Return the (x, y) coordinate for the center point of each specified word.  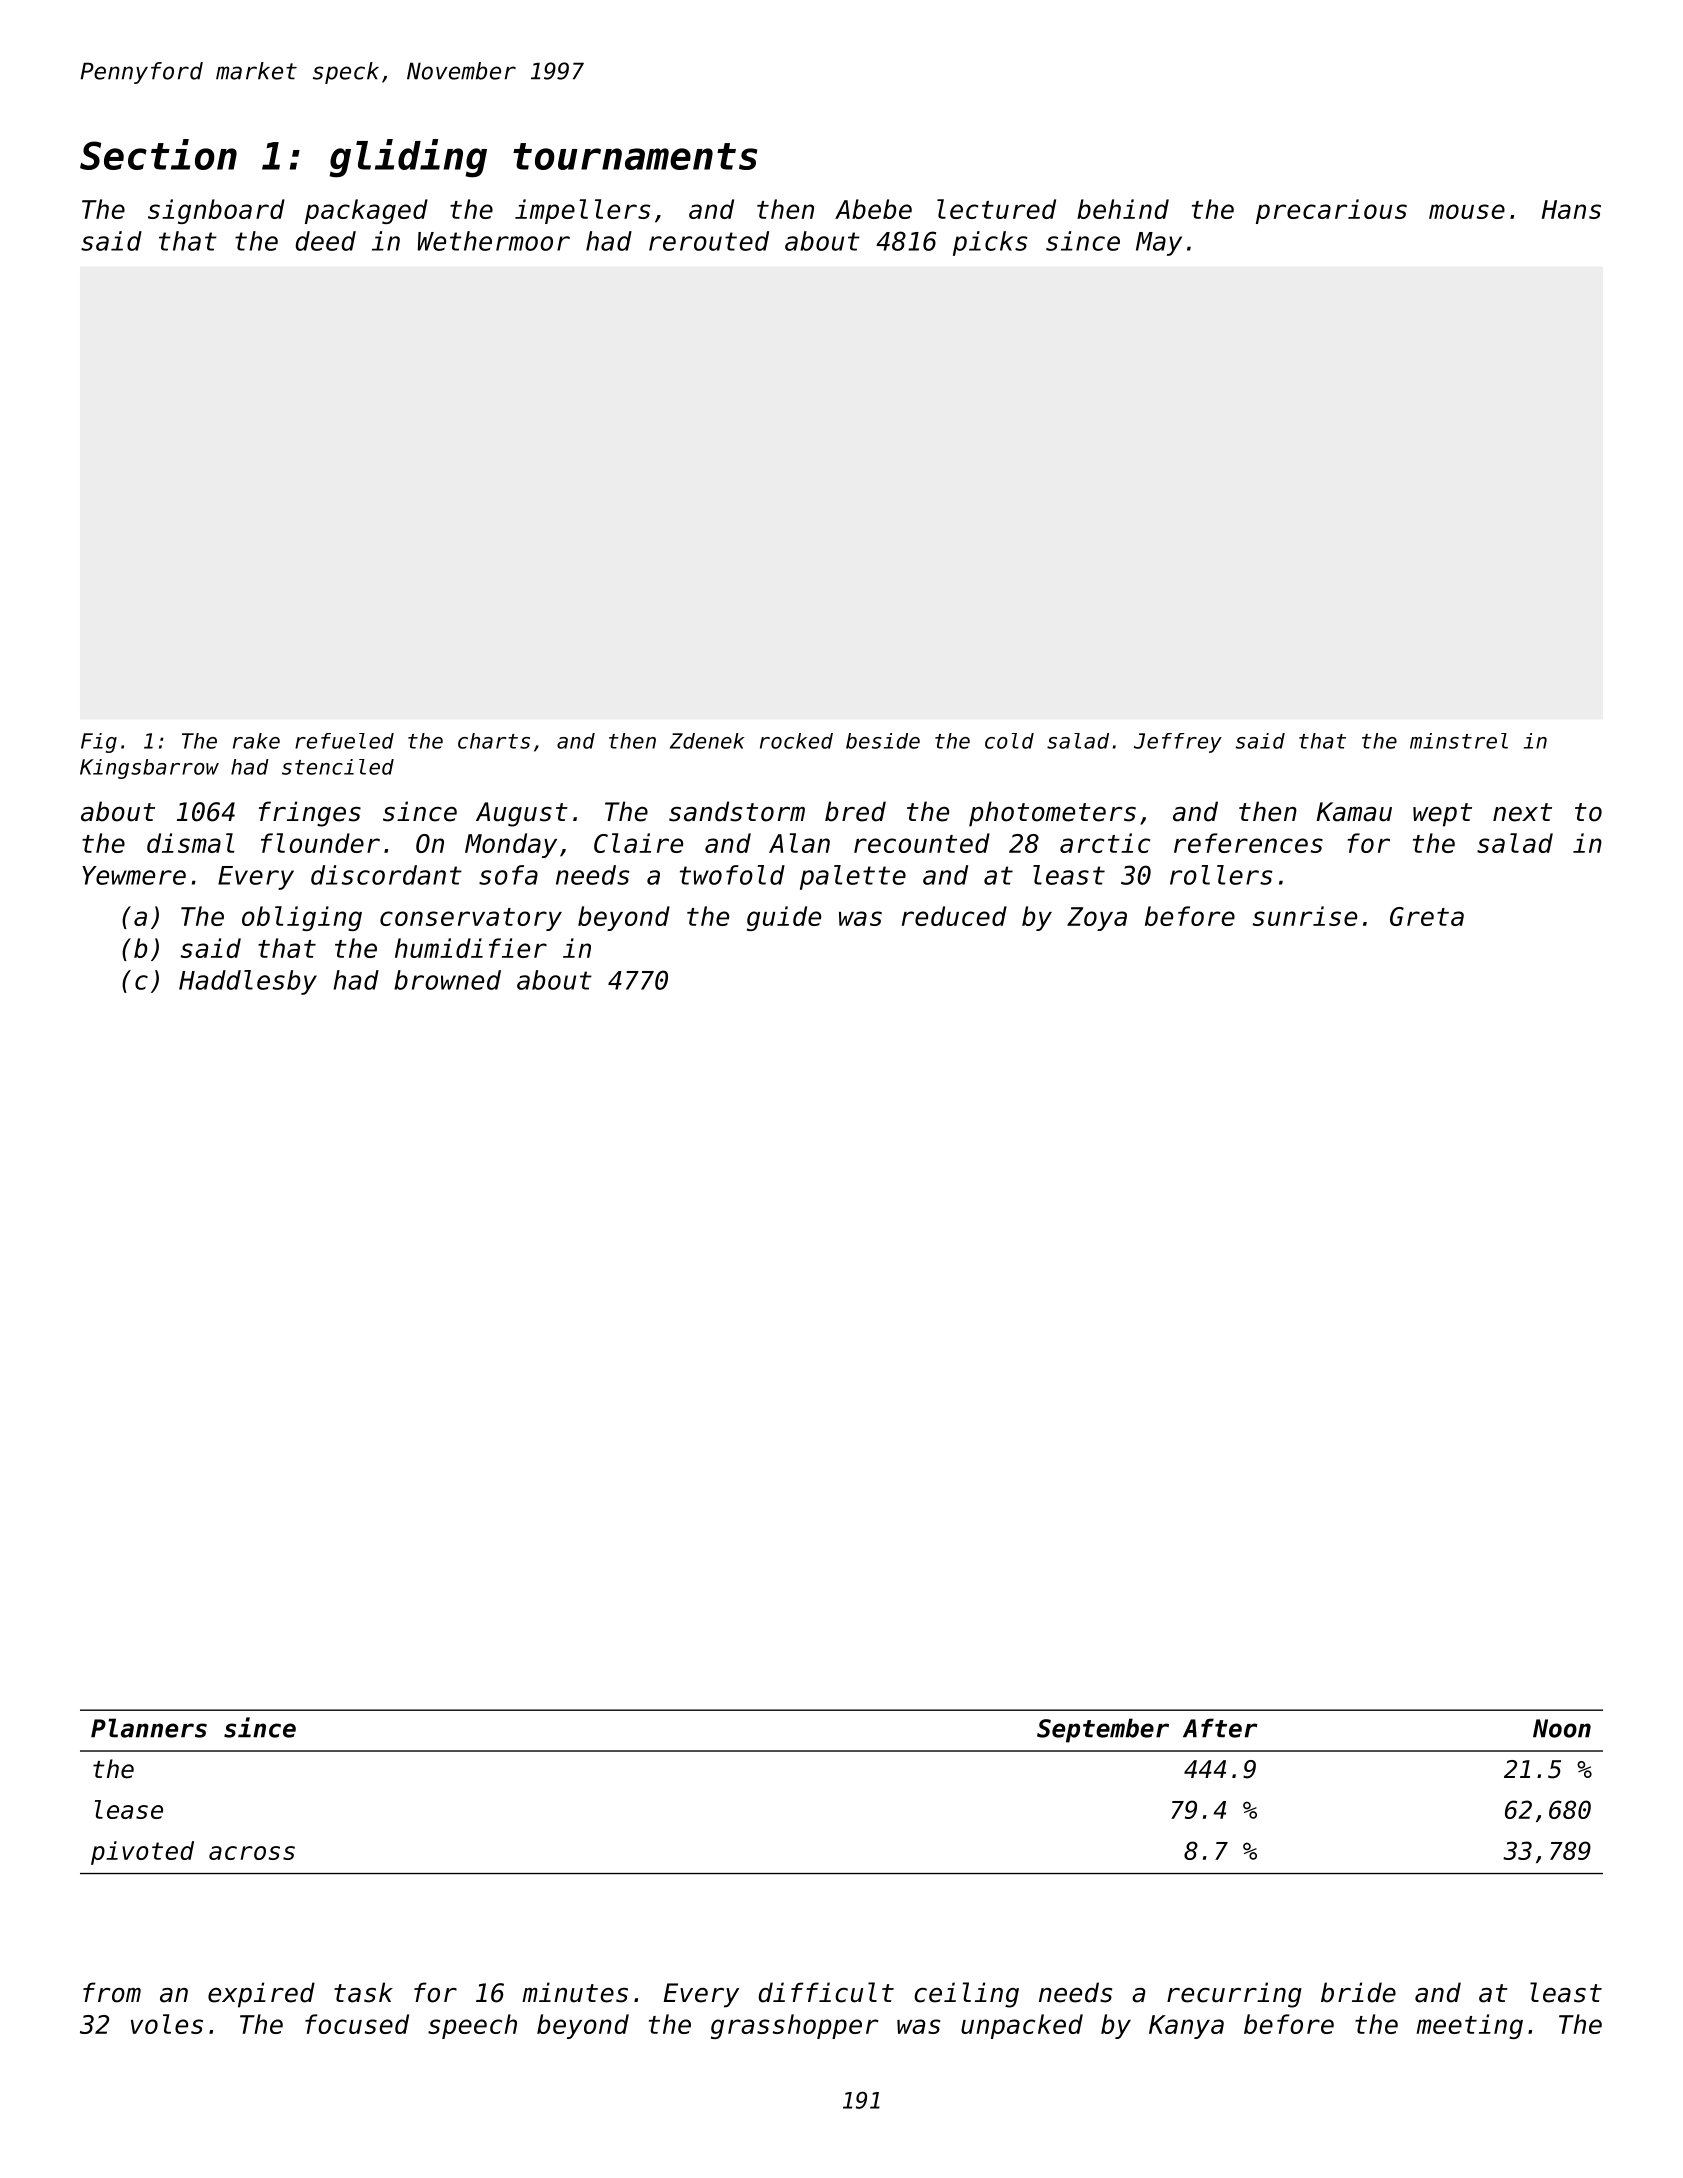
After (1220, 1728)
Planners (149, 1728)
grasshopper (794, 2026)
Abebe (873, 209)
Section (158, 154)
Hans (1571, 209)
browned (447, 980)
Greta (1427, 916)
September (1103, 1730)
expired (261, 1995)
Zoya (1097, 919)
